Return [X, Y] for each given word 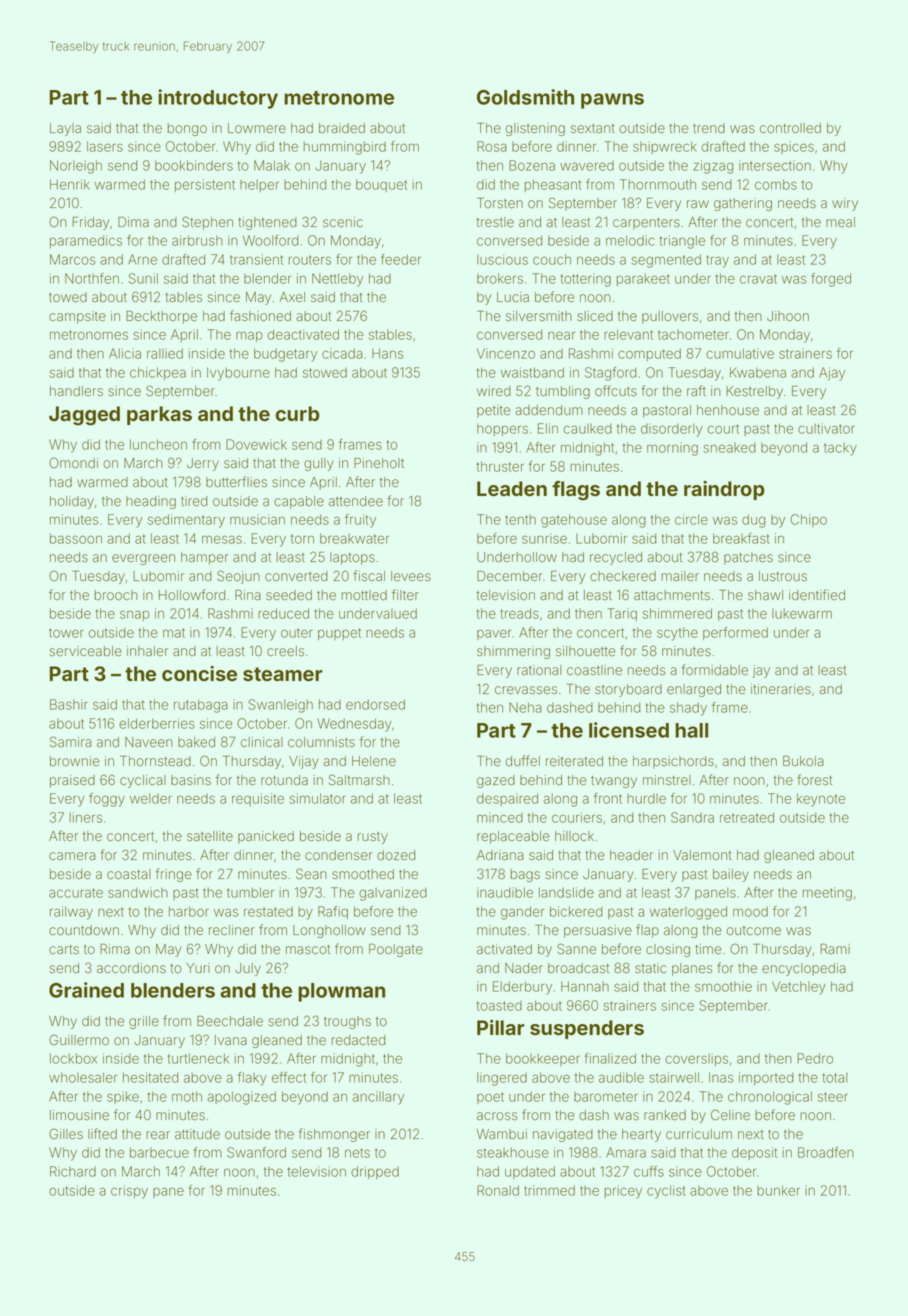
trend [709, 128]
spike [123, 1097]
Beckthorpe [161, 317]
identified [817, 595]
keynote [821, 800]
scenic [343, 222]
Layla [65, 129]
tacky [840, 449]
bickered [576, 911]
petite [494, 411]
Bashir [69, 704]
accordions [131, 968]
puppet [339, 634]
